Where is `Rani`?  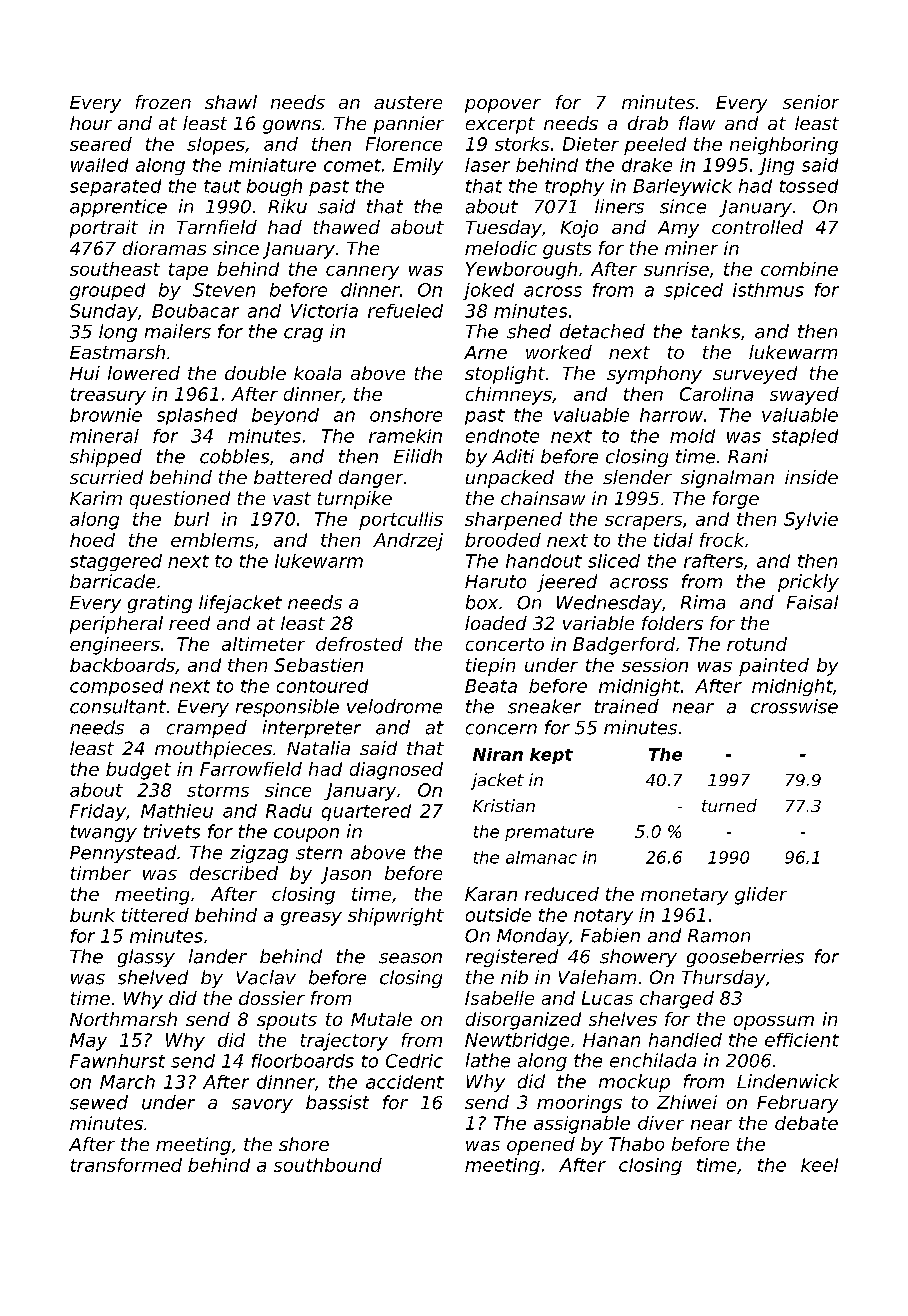
Rani is located at coordinates (748, 456).
